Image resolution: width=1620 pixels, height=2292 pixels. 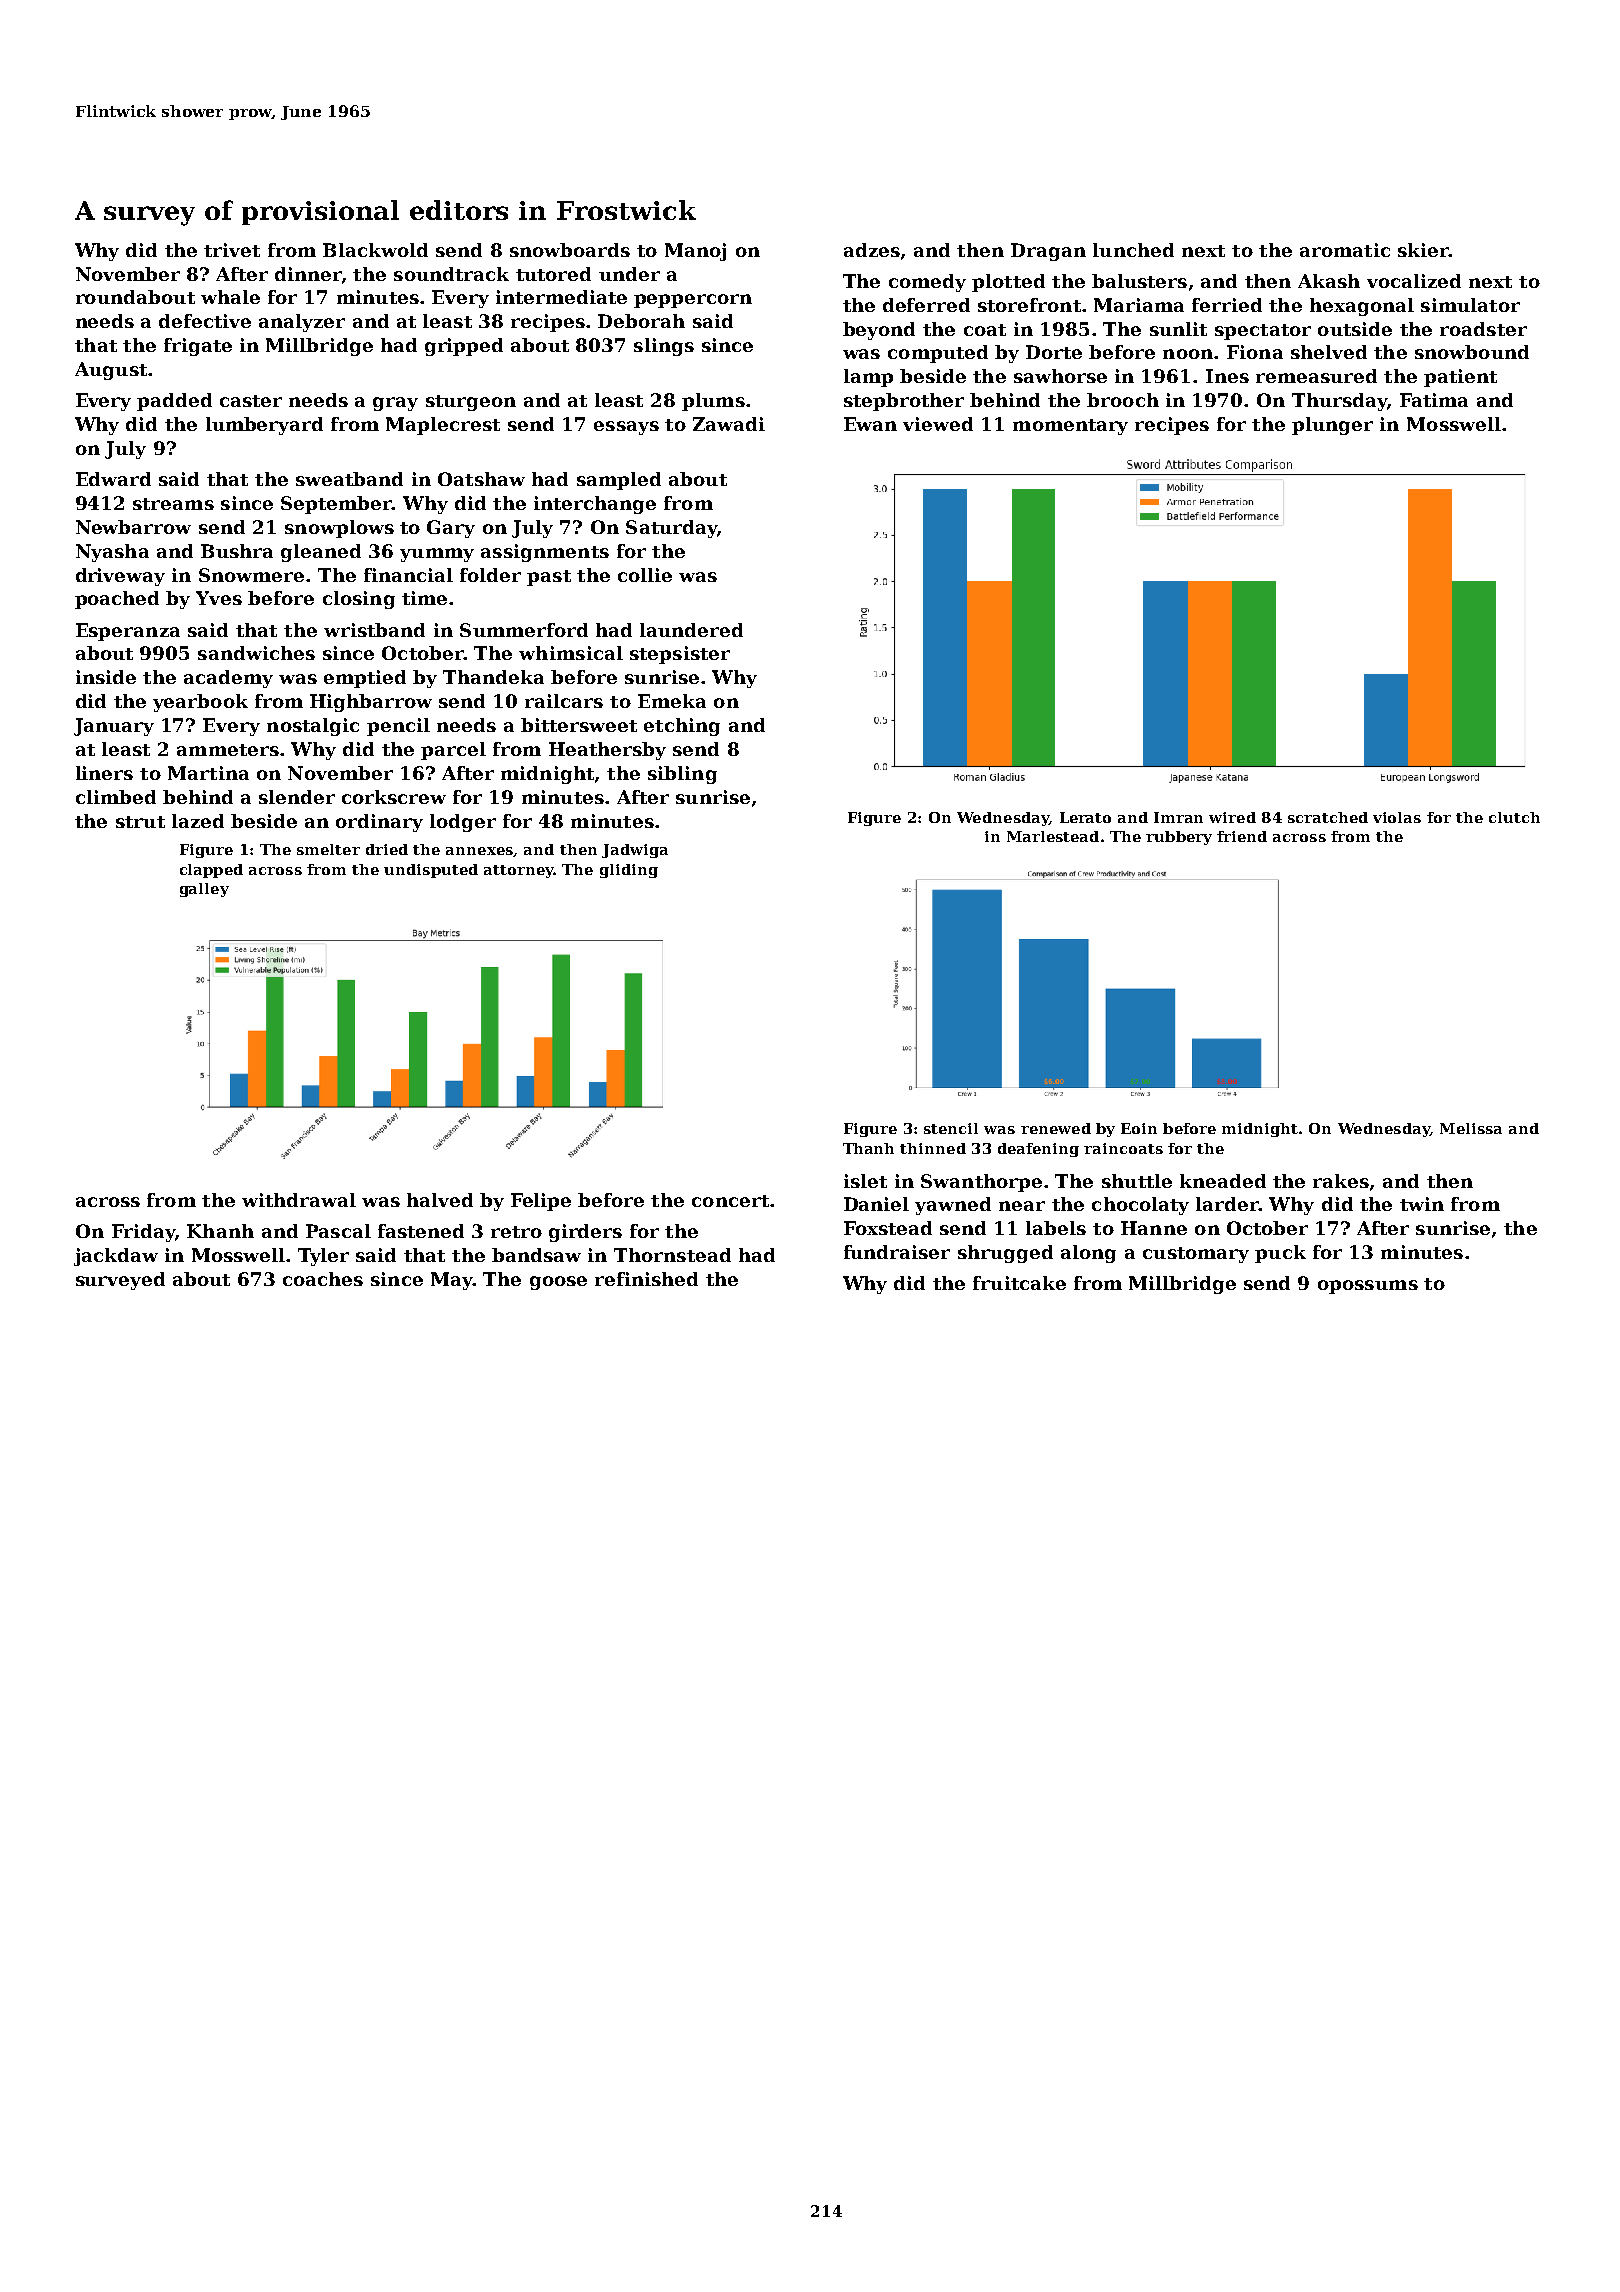 What do you see at coordinates (1070, 427) in the page?
I see `momentary` at bounding box center [1070, 427].
